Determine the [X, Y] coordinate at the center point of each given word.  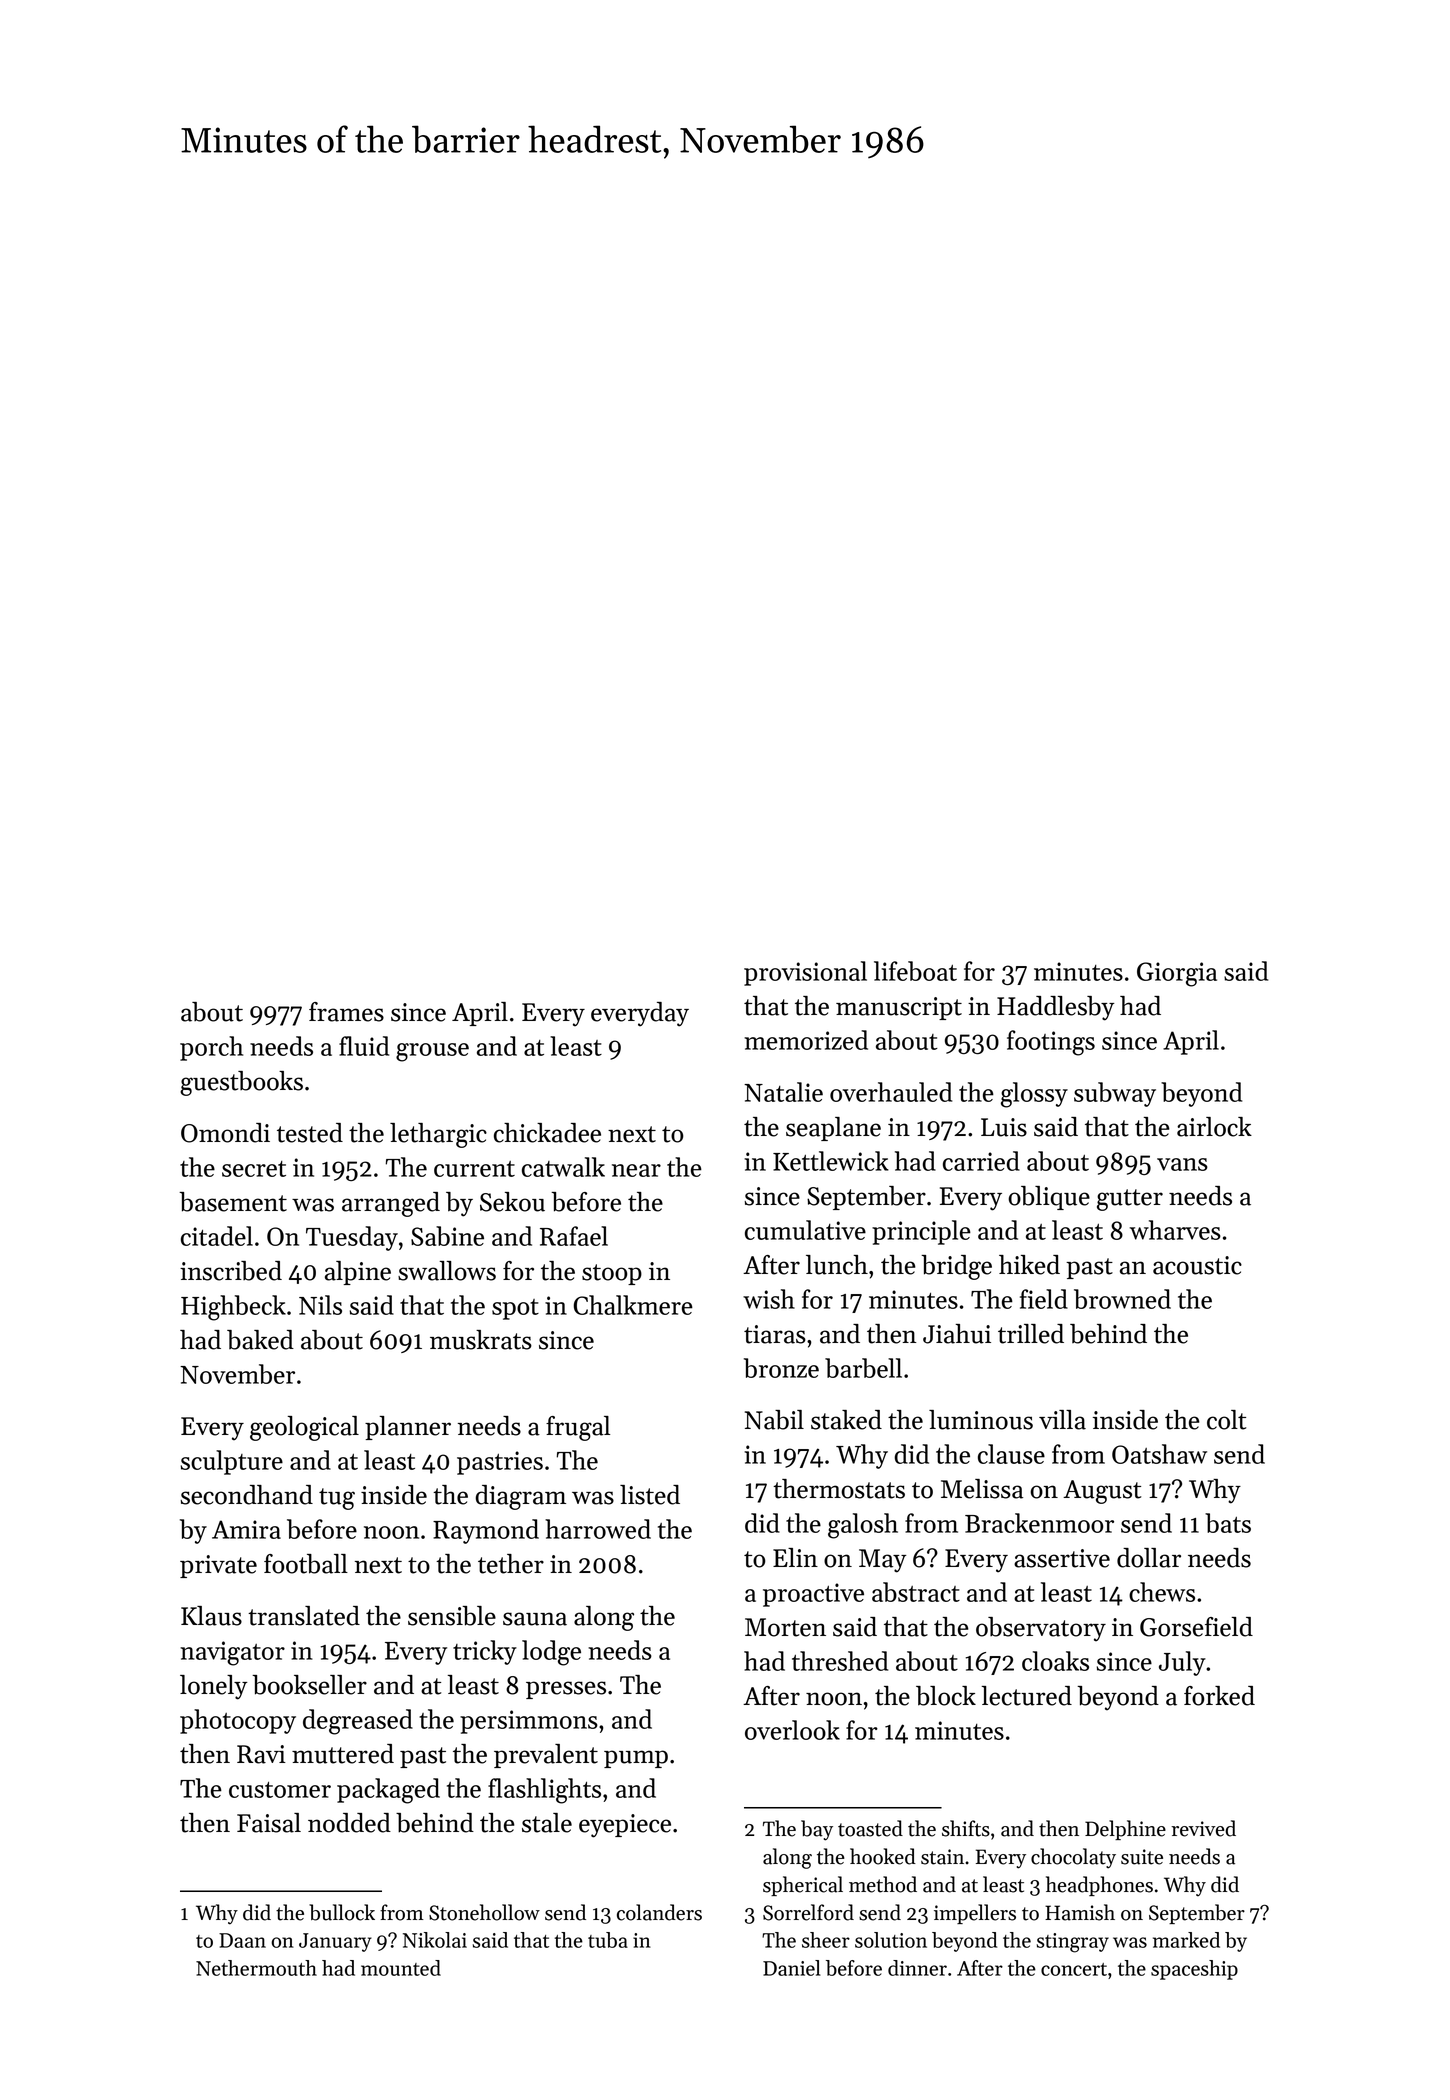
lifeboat [915, 971]
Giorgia [1177, 974]
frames [346, 1012]
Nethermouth [256, 1968]
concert [1074, 1969]
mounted [401, 1968]
